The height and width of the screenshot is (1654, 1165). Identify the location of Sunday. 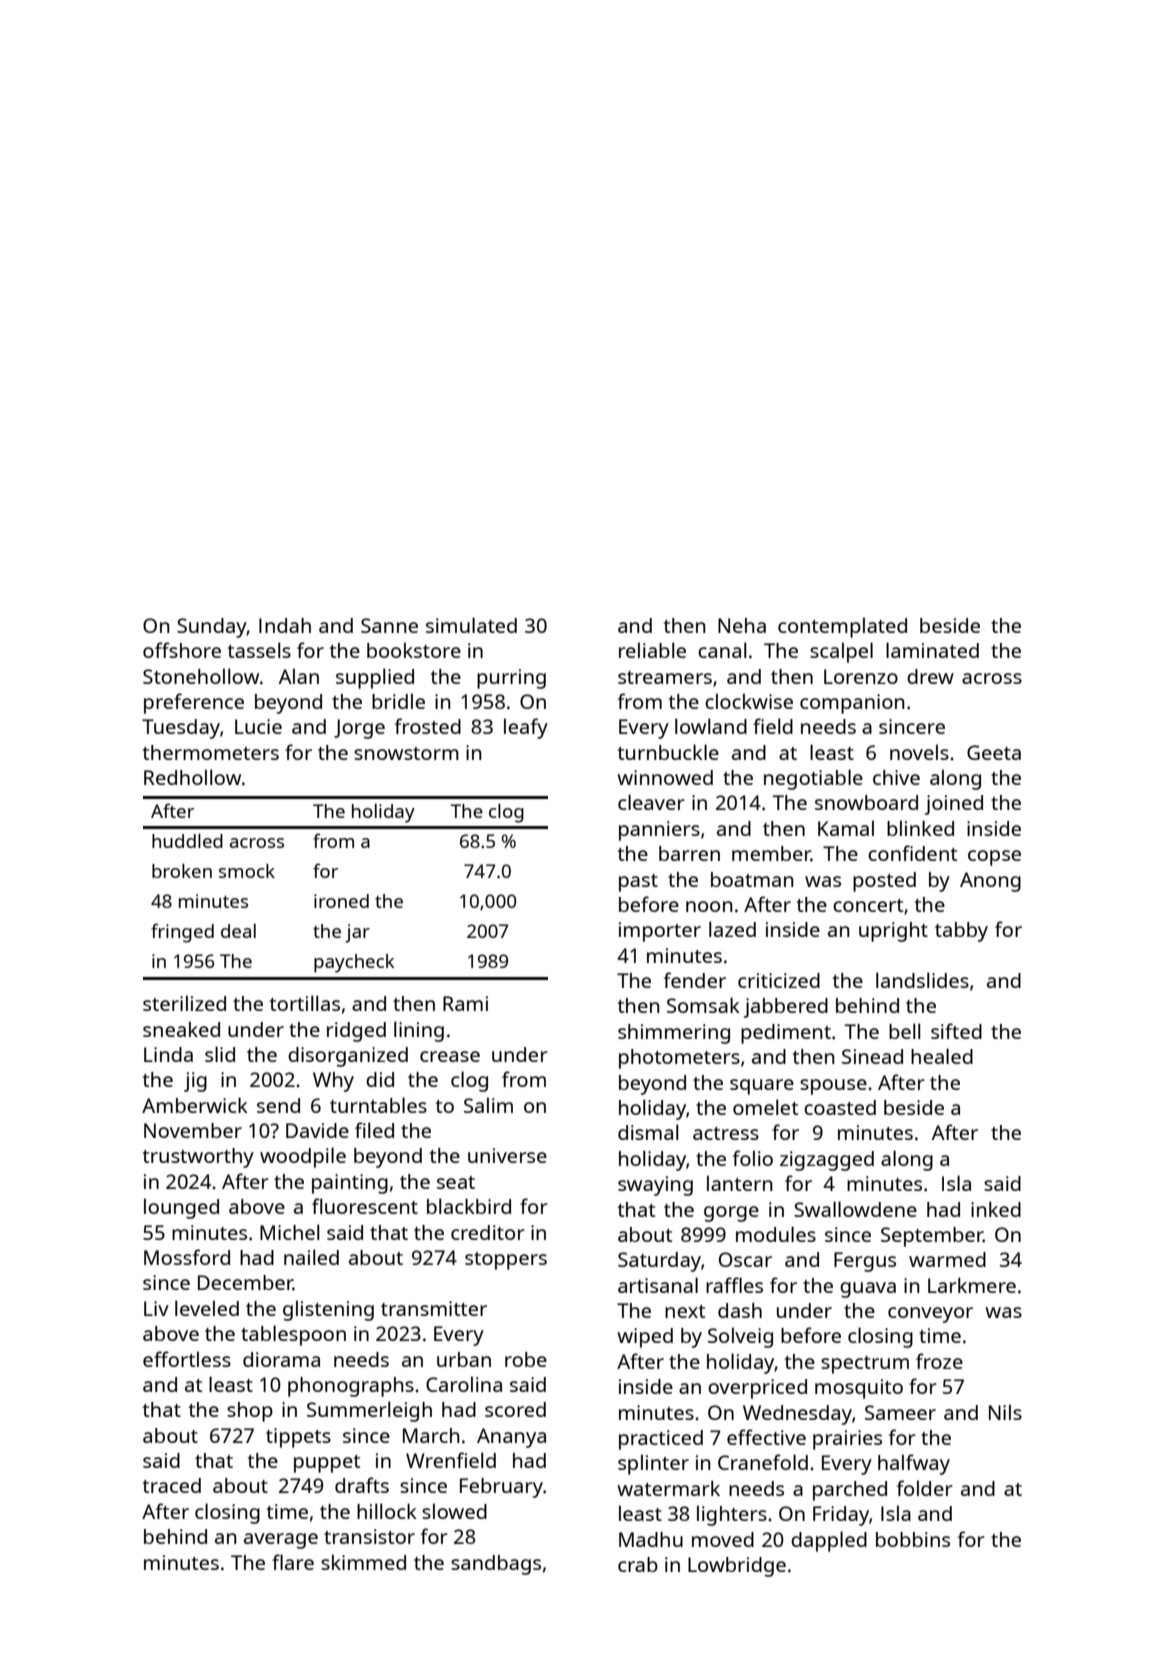
(212, 628).
